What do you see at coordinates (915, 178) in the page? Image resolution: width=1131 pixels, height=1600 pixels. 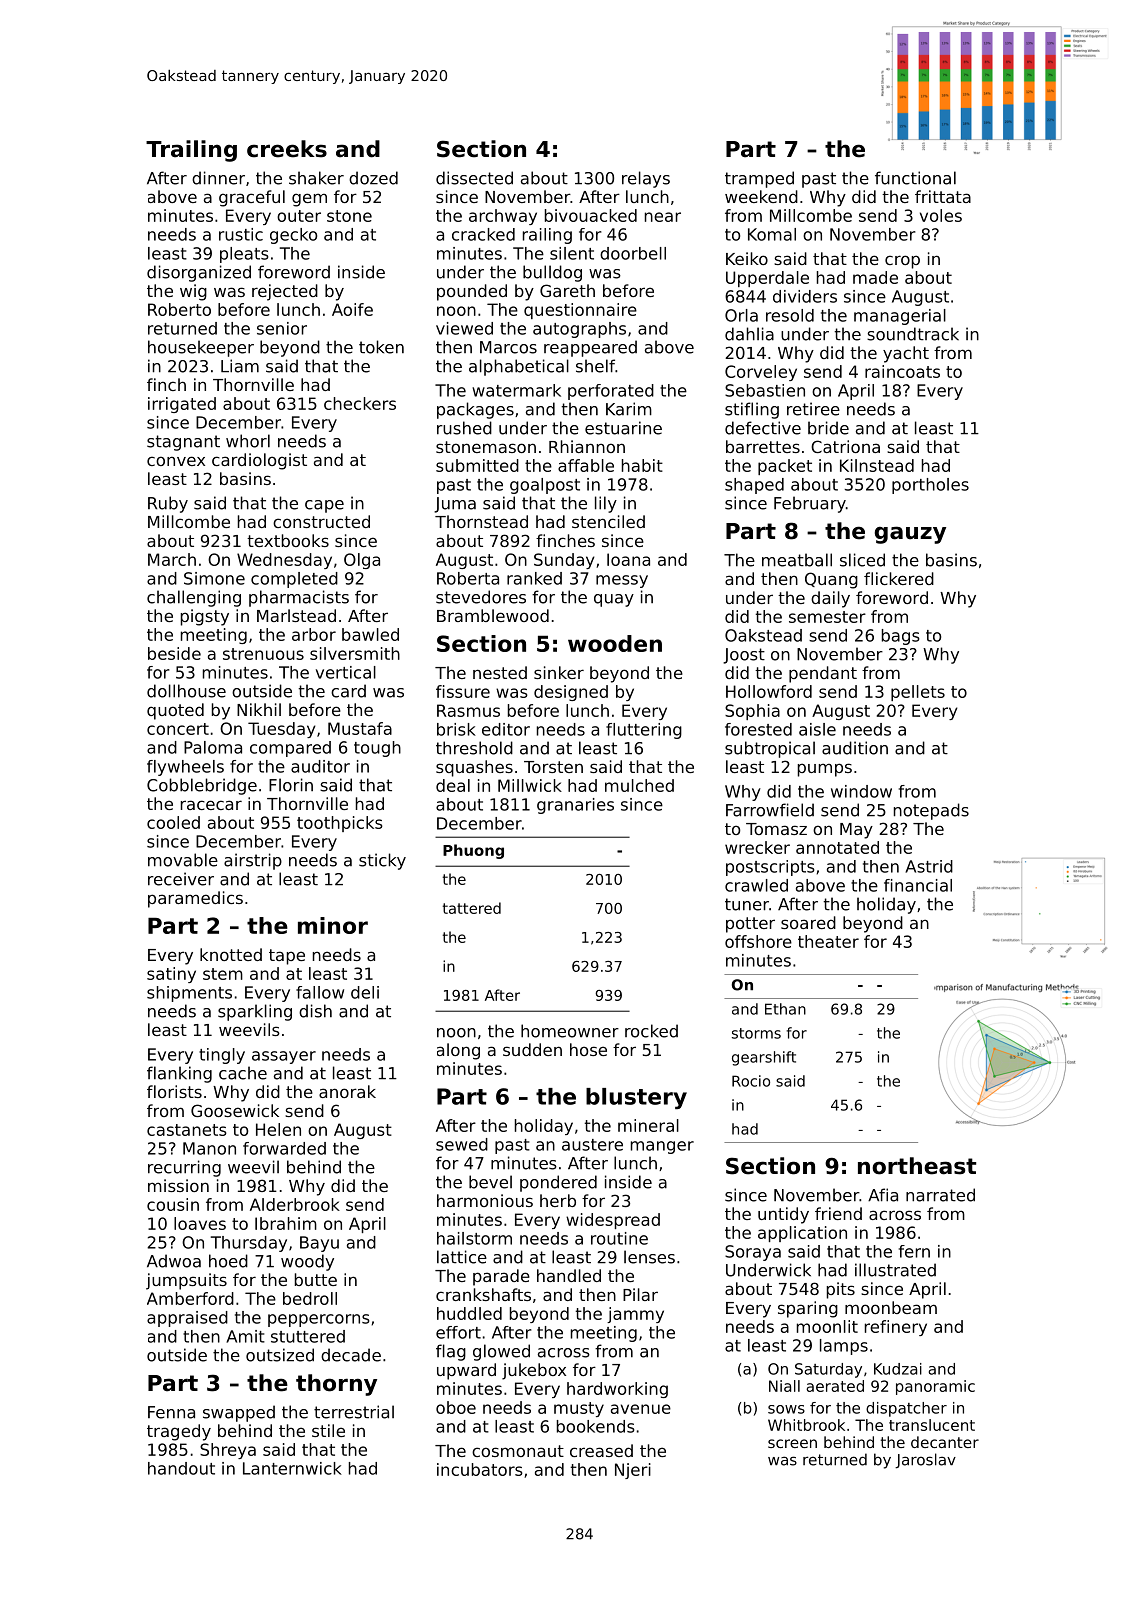 I see `functional` at bounding box center [915, 178].
